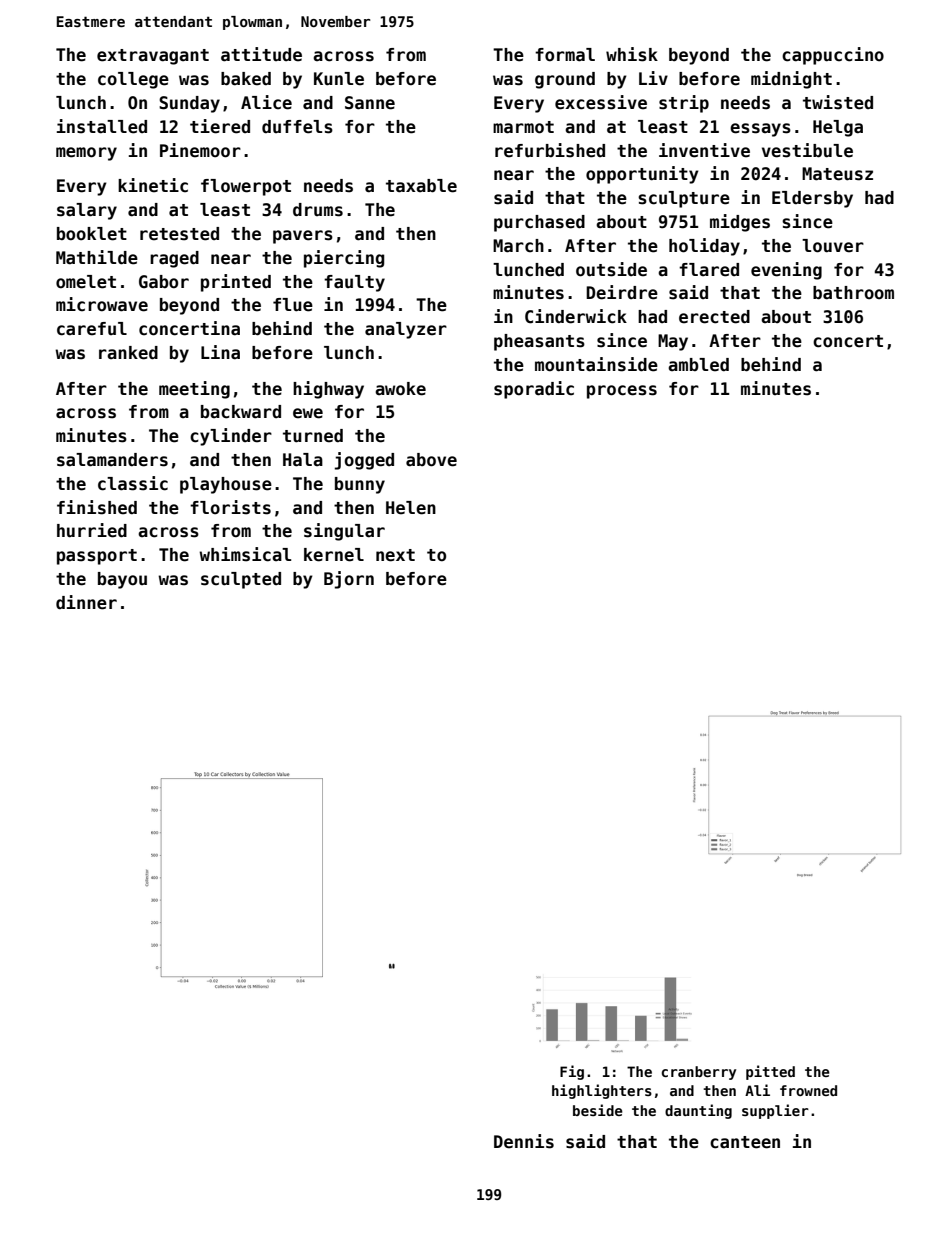 The width and height of the page is (952, 1233). I want to click on Bjorn, so click(349, 580).
